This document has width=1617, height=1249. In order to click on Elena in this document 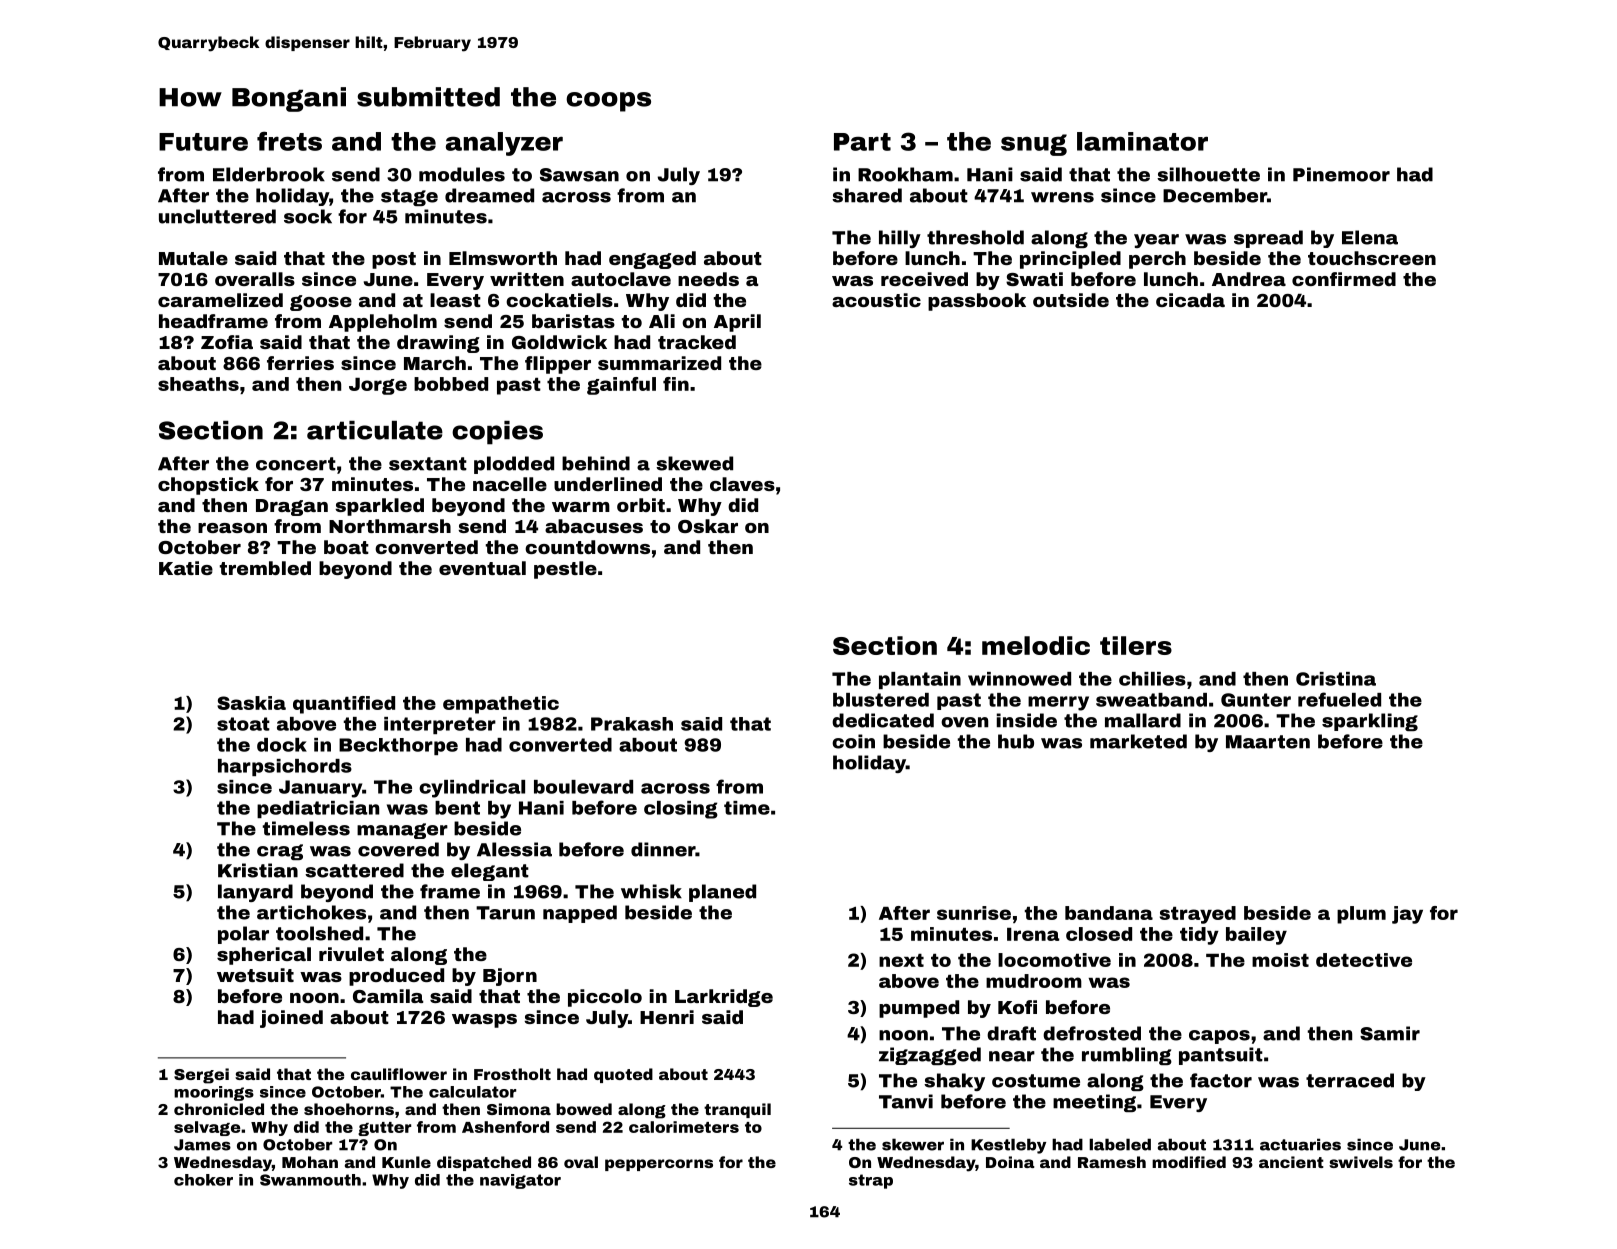, I will do `click(1370, 237)`.
